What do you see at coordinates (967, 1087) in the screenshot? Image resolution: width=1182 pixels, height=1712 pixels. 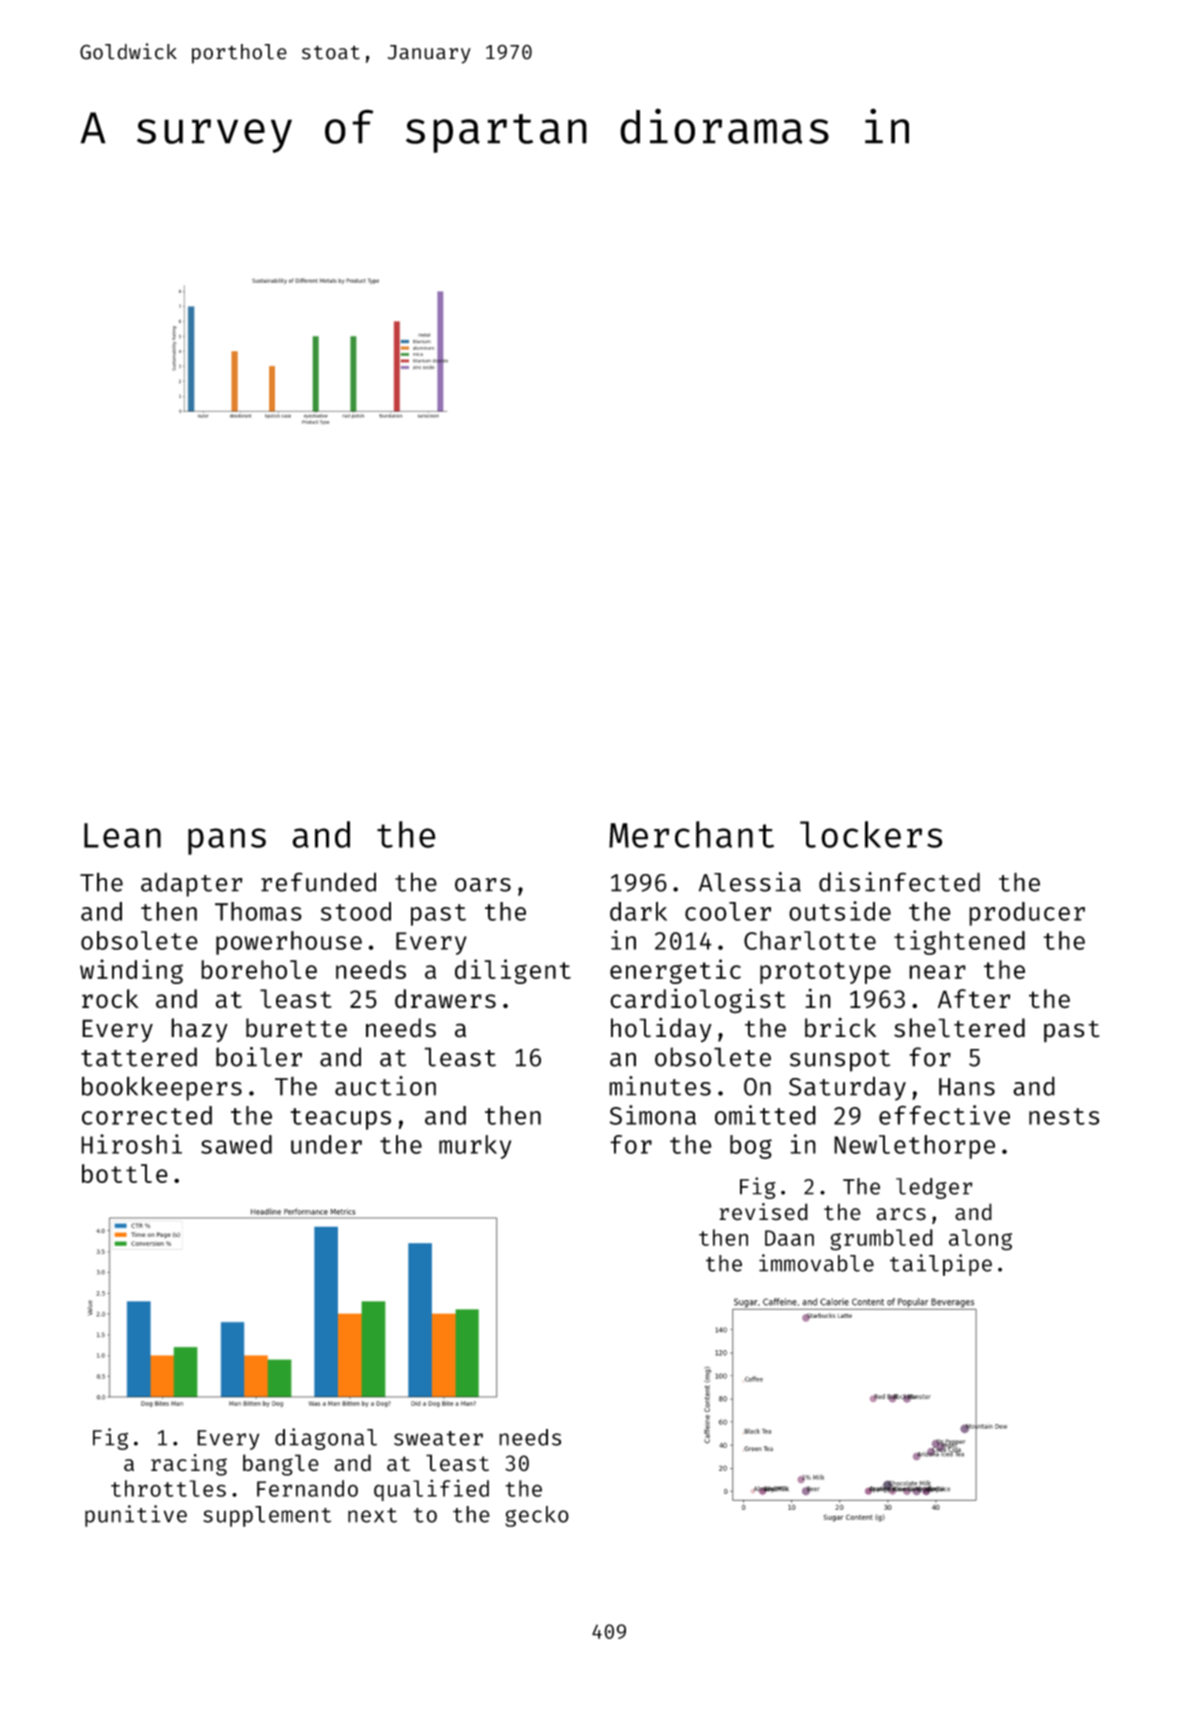 I see `Hans` at bounding box center [967, 1087].
